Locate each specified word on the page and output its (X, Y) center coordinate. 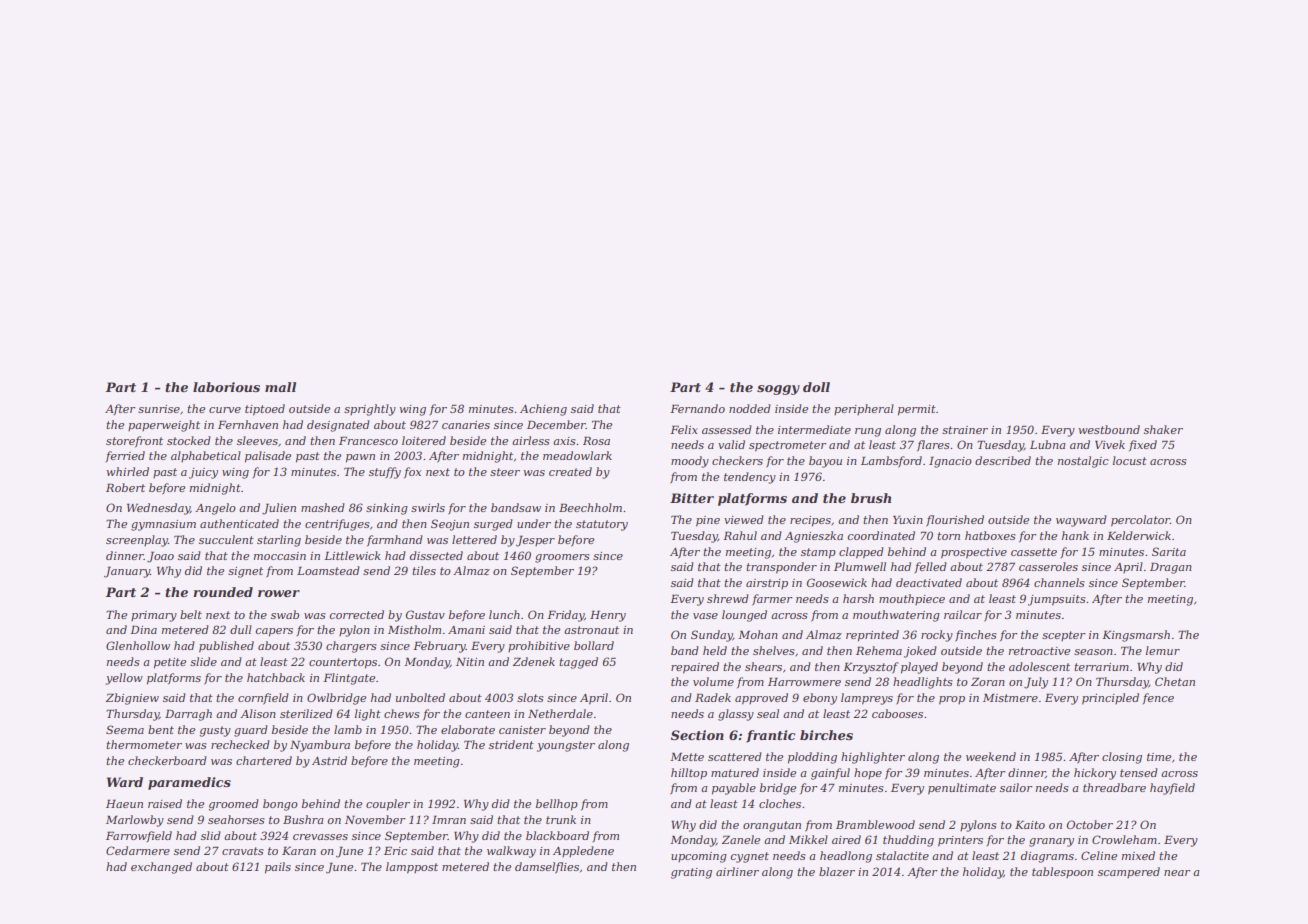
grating (691, 873)
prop (952, 700)
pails (278, 868)
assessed (727, 429)
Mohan (758, 634)
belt (191, 614)
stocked (189, 440)
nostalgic (1083, 462)
